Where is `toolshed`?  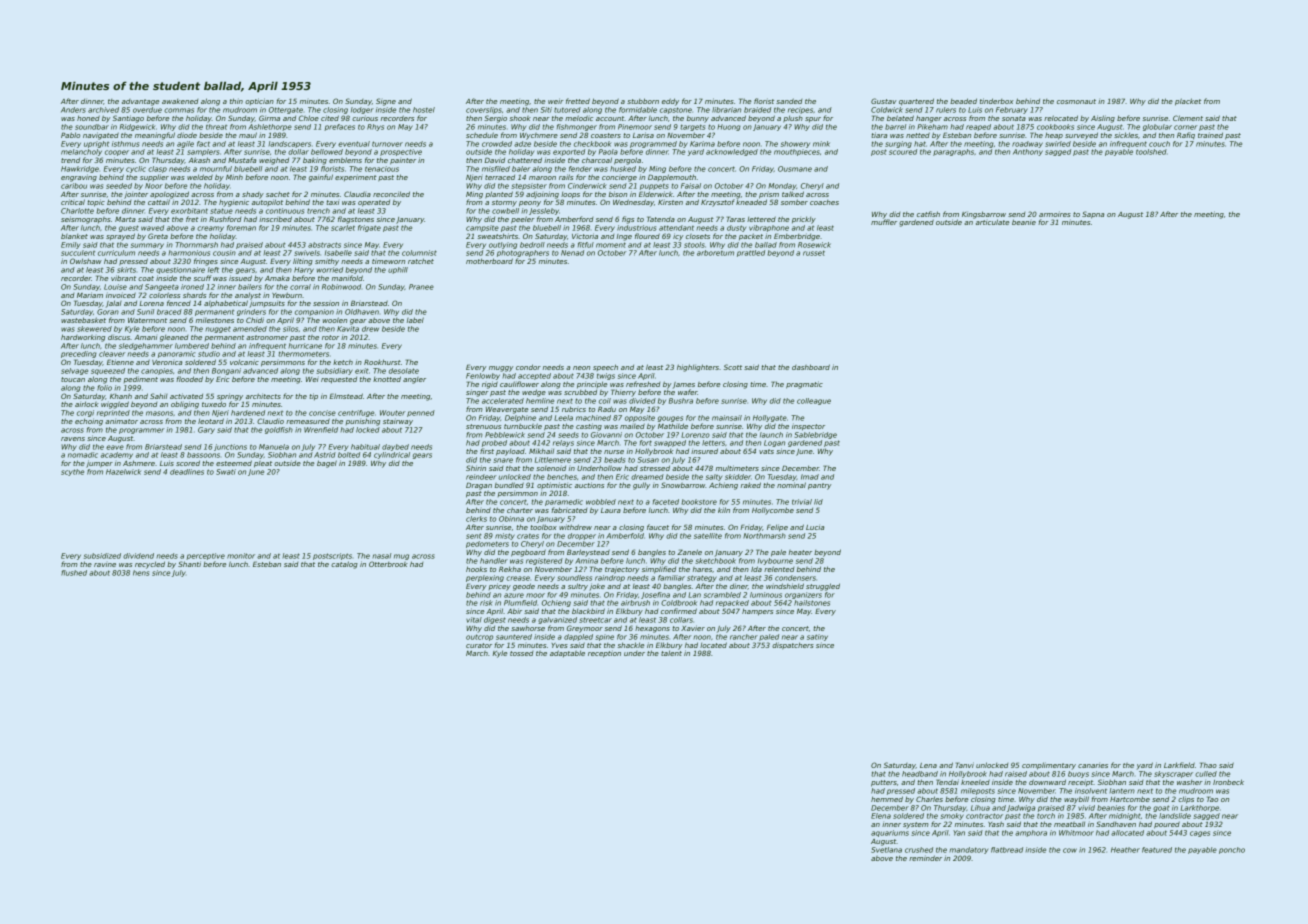
toolshed is located at coordinates (1151, 152).
